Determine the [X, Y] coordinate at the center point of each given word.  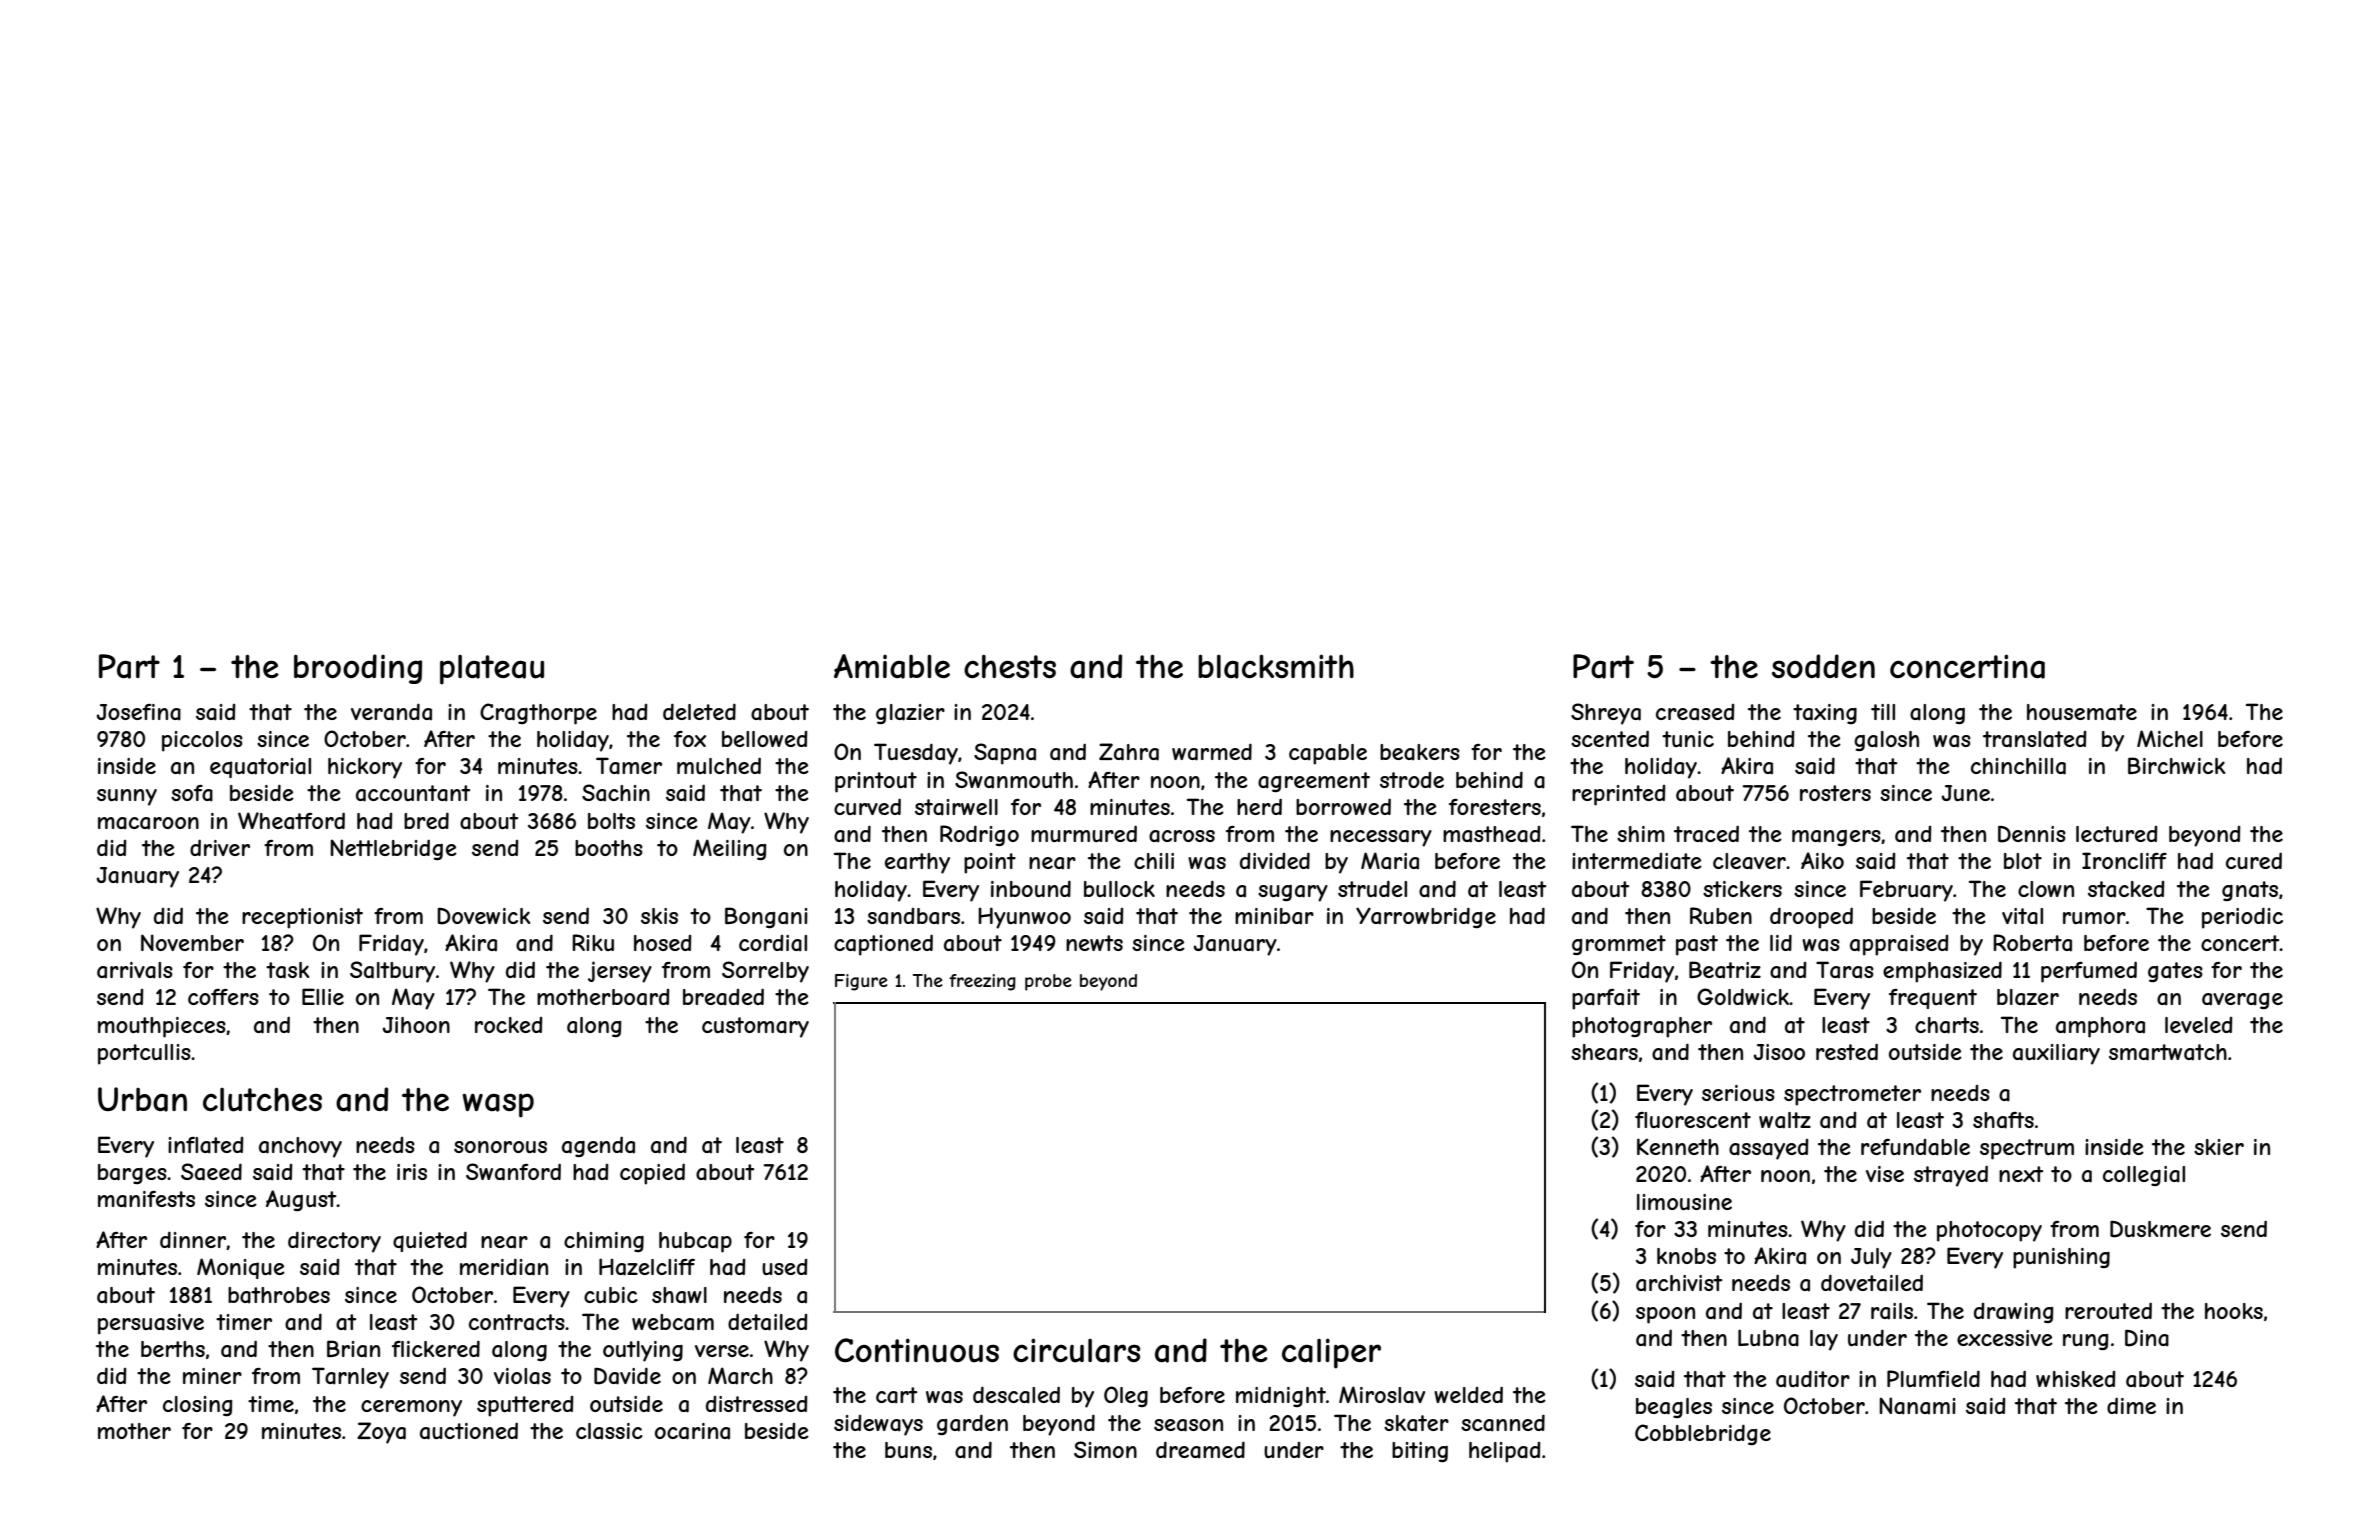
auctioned [469, 1431]
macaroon [148, 823]
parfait [1606, 999]
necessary [1381, 838]
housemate [2082, 712]
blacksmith [1276, 666]
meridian [504, 1267]
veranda [391, 712]
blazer [2028, 997]
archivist [1679, 1283]
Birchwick [2176, 765]
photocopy [1989, 1231]
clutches [262, 1099]
